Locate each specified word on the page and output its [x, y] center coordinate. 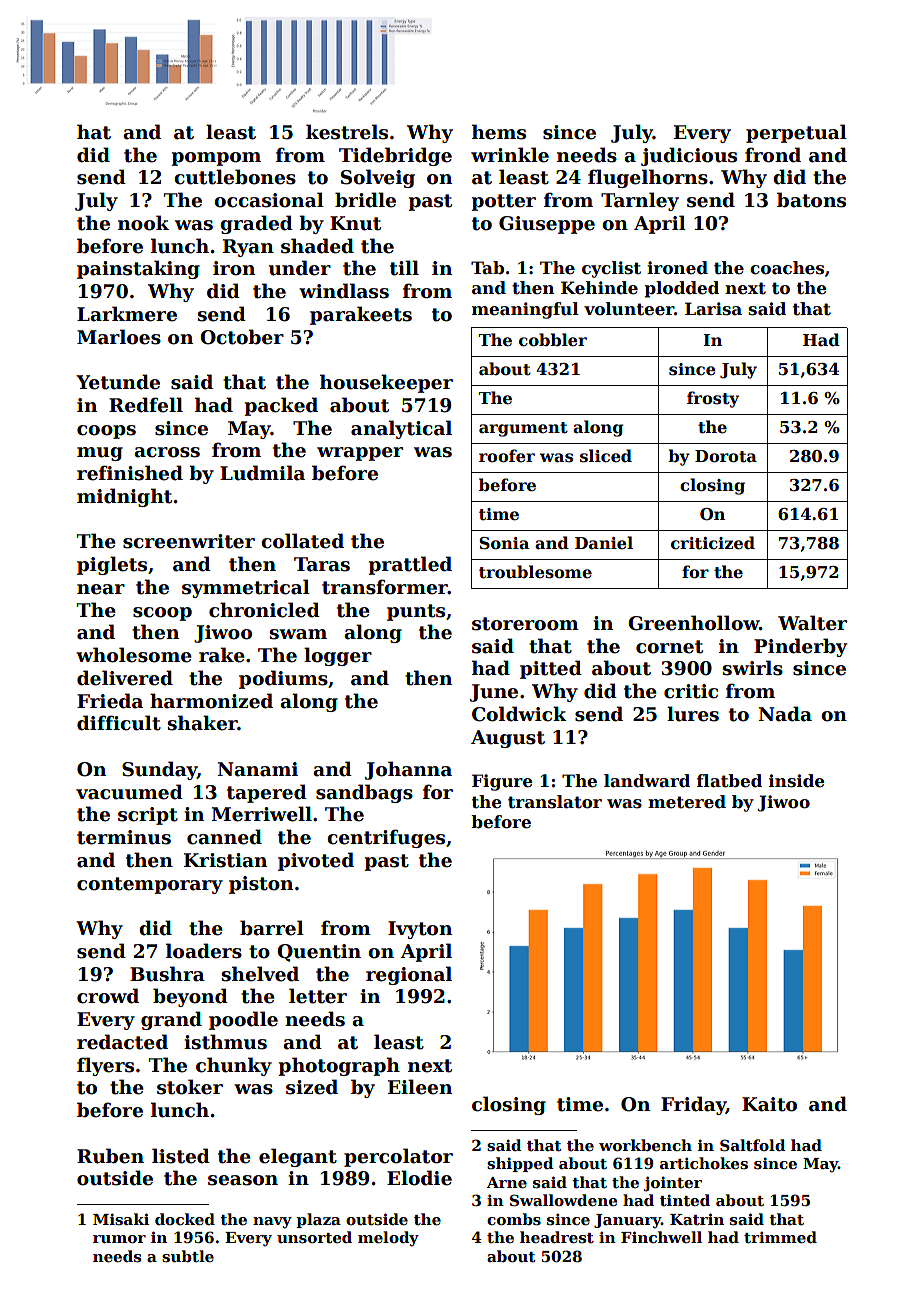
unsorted [314, 1237]
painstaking [138, 269]
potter [504, 202]
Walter [812, 623]
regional [409, 975]
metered [687, 802]
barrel [272, 928]
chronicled [264, 610]
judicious [689, 156]
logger [338, 656]
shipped [520, 1164]
